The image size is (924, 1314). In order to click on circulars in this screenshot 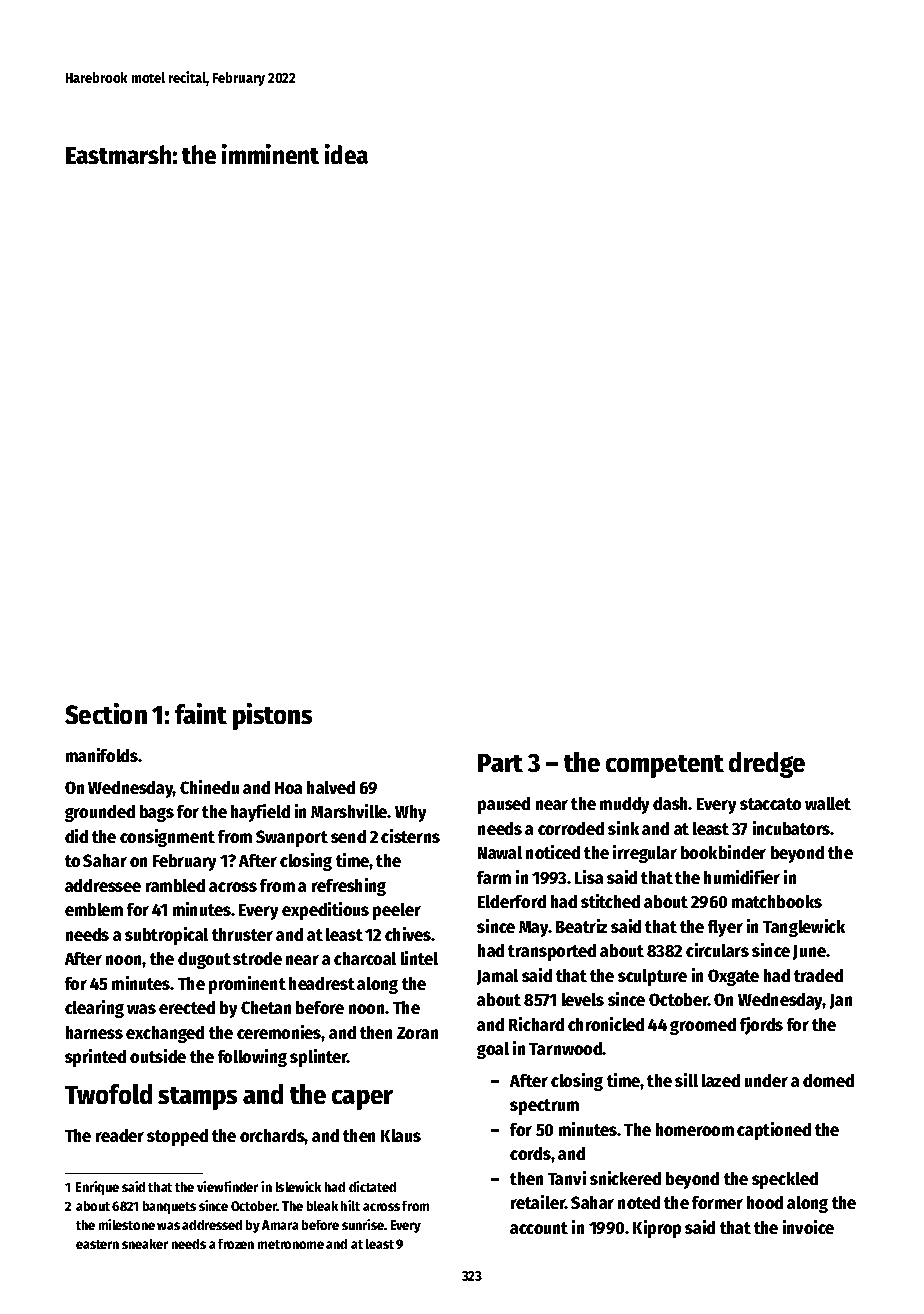, I will do `click(717, 950)`.
